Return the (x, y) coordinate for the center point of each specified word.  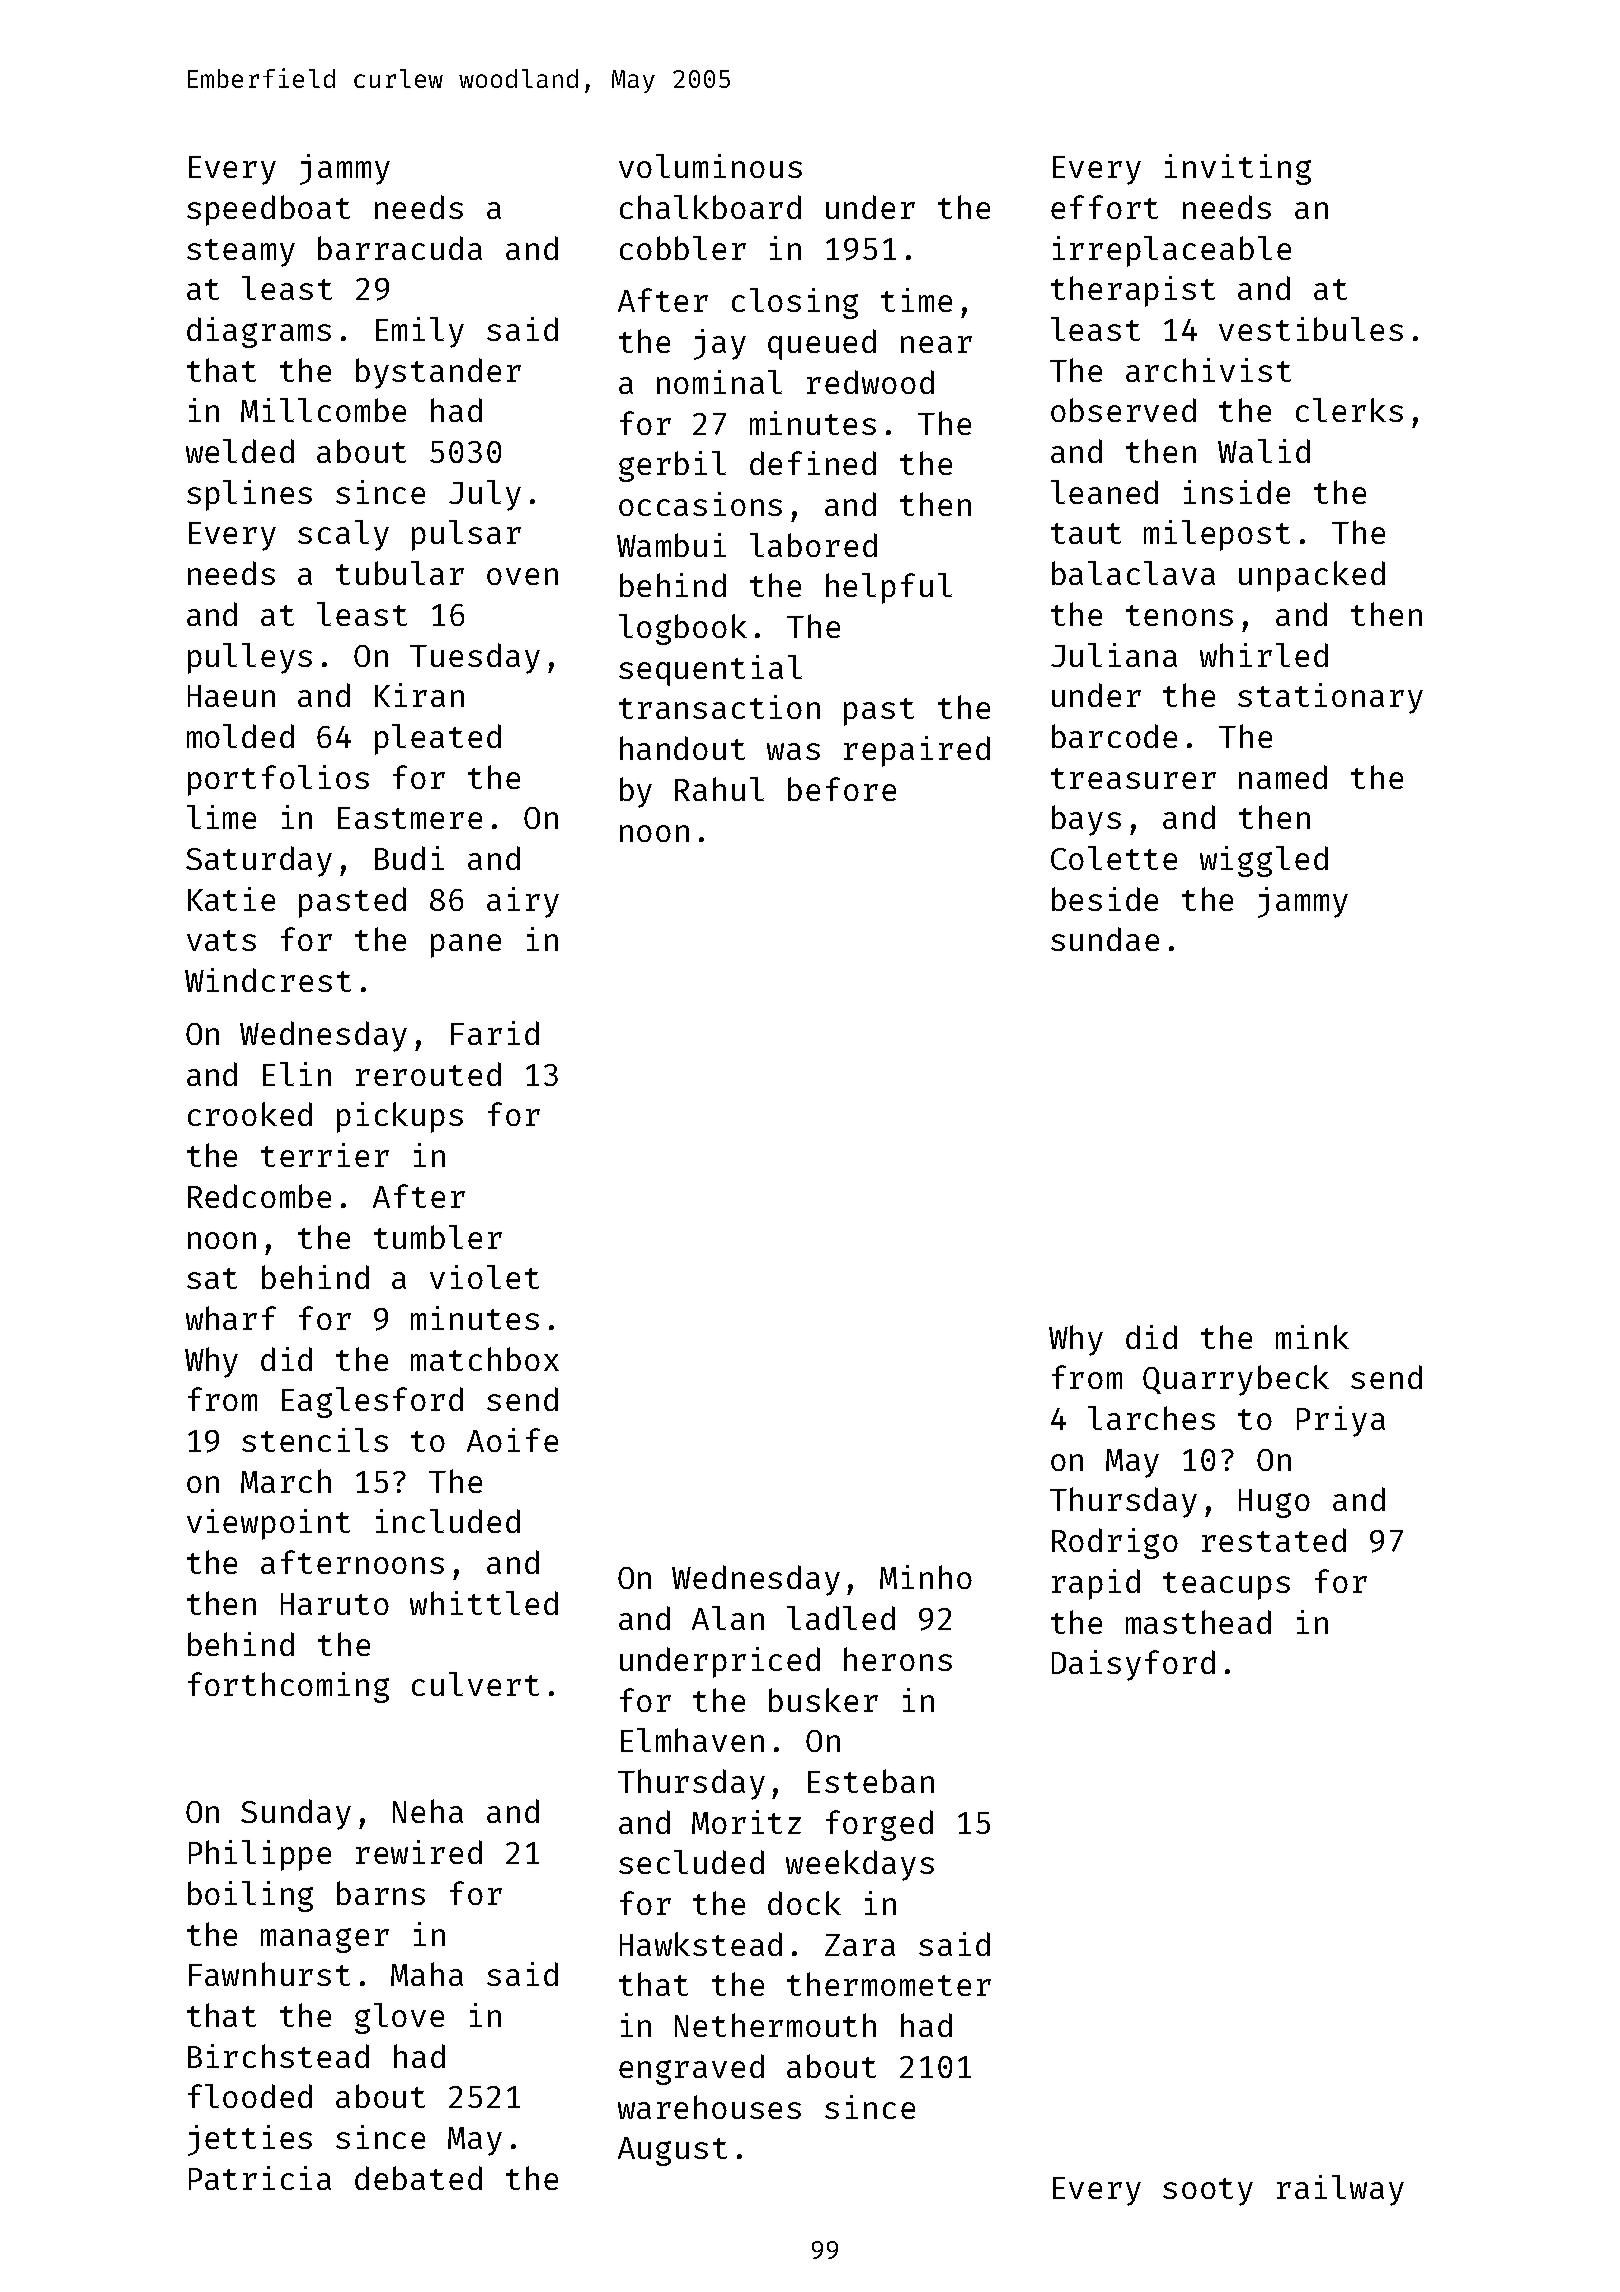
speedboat (268, 210)
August (672, 2151)
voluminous (710, 166)
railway (1340, 2190)
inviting (1238, 169)
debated (418, 2178)
